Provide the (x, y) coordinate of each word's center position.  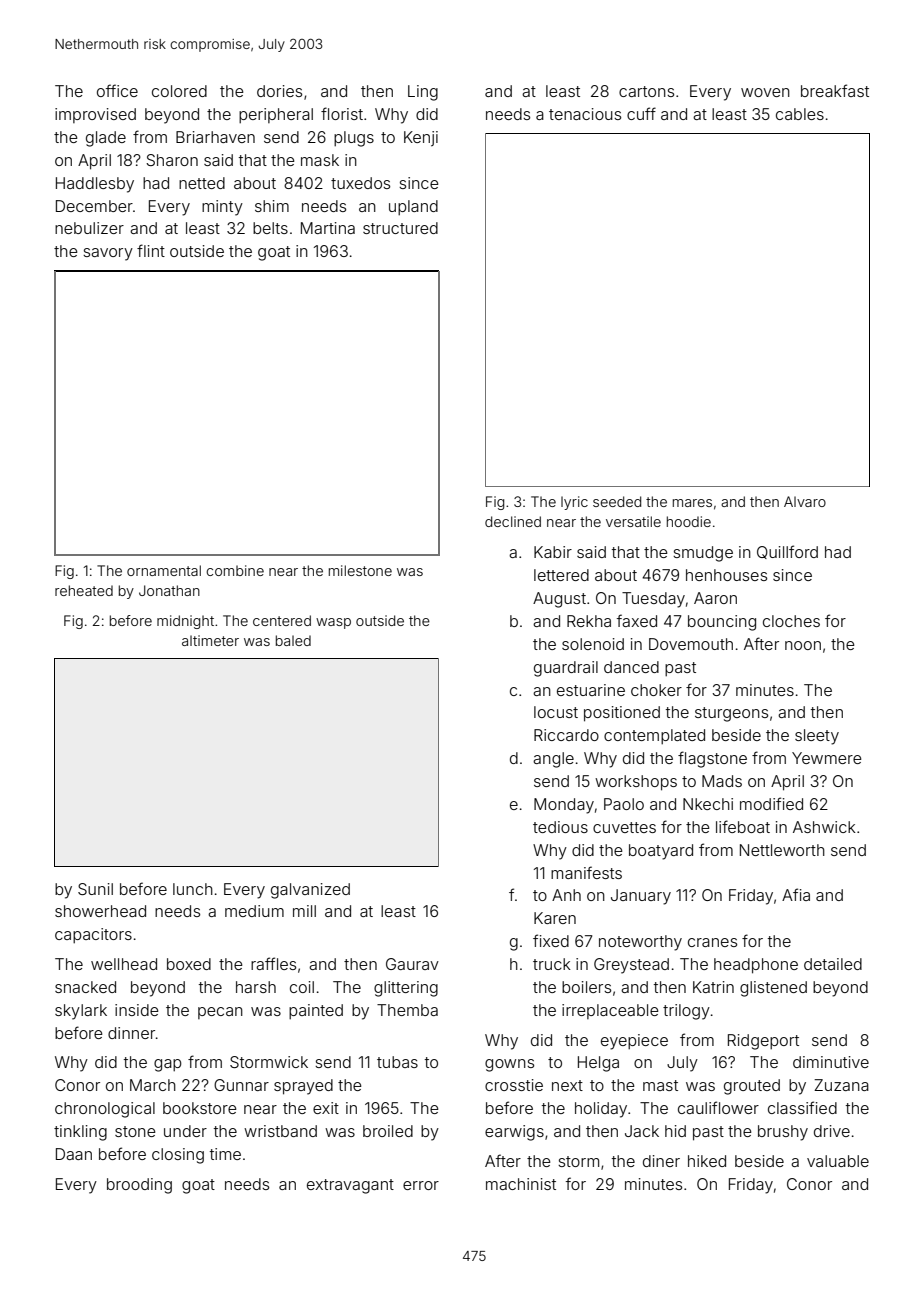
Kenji (421, 139)
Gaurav (412, 964)
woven (765, 92)
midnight (185, 622)
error (421, 1185)
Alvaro (805, 501)
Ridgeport (763, 1042)
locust (556, 712)
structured (400, 228)
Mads (722, 781)
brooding (139, 1186)
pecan (220, 1013)
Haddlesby (95, 185)
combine (235, 570)
